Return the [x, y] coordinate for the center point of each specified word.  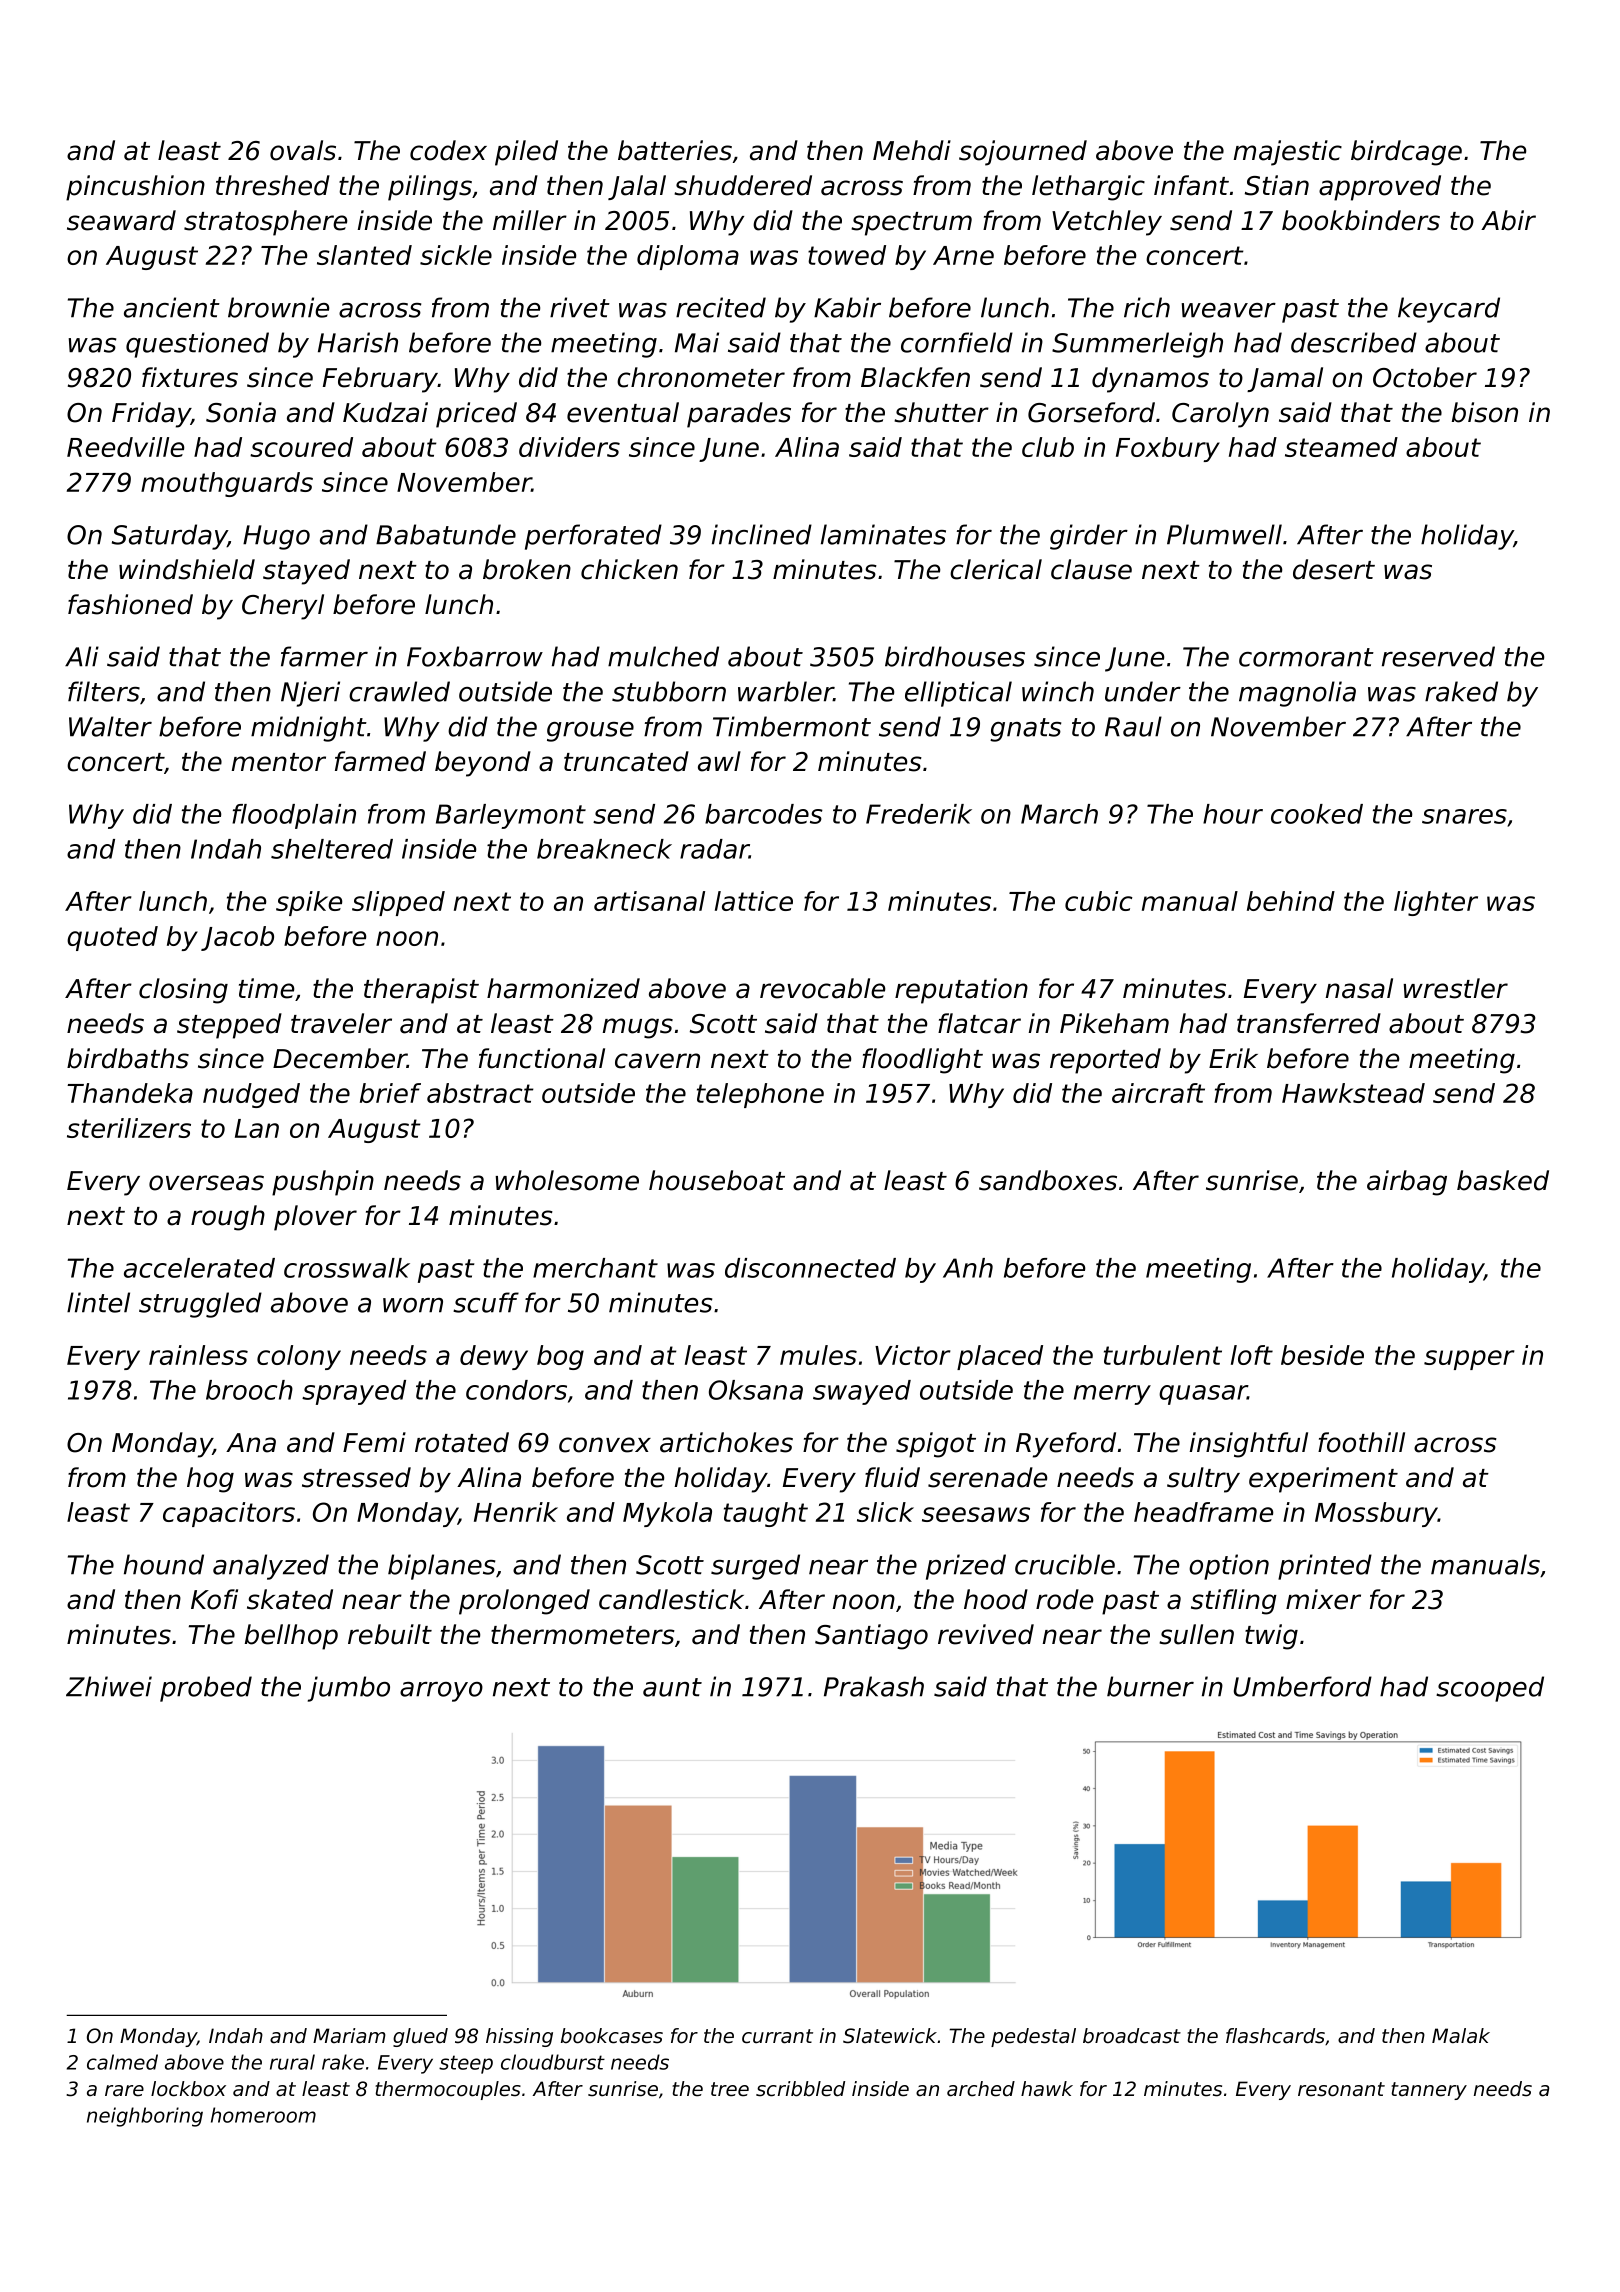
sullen [1196, 1634]
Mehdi [912, 150]
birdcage [1406, 153]
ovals [303, 150]
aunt [672, 1687]
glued [420, 2037]
